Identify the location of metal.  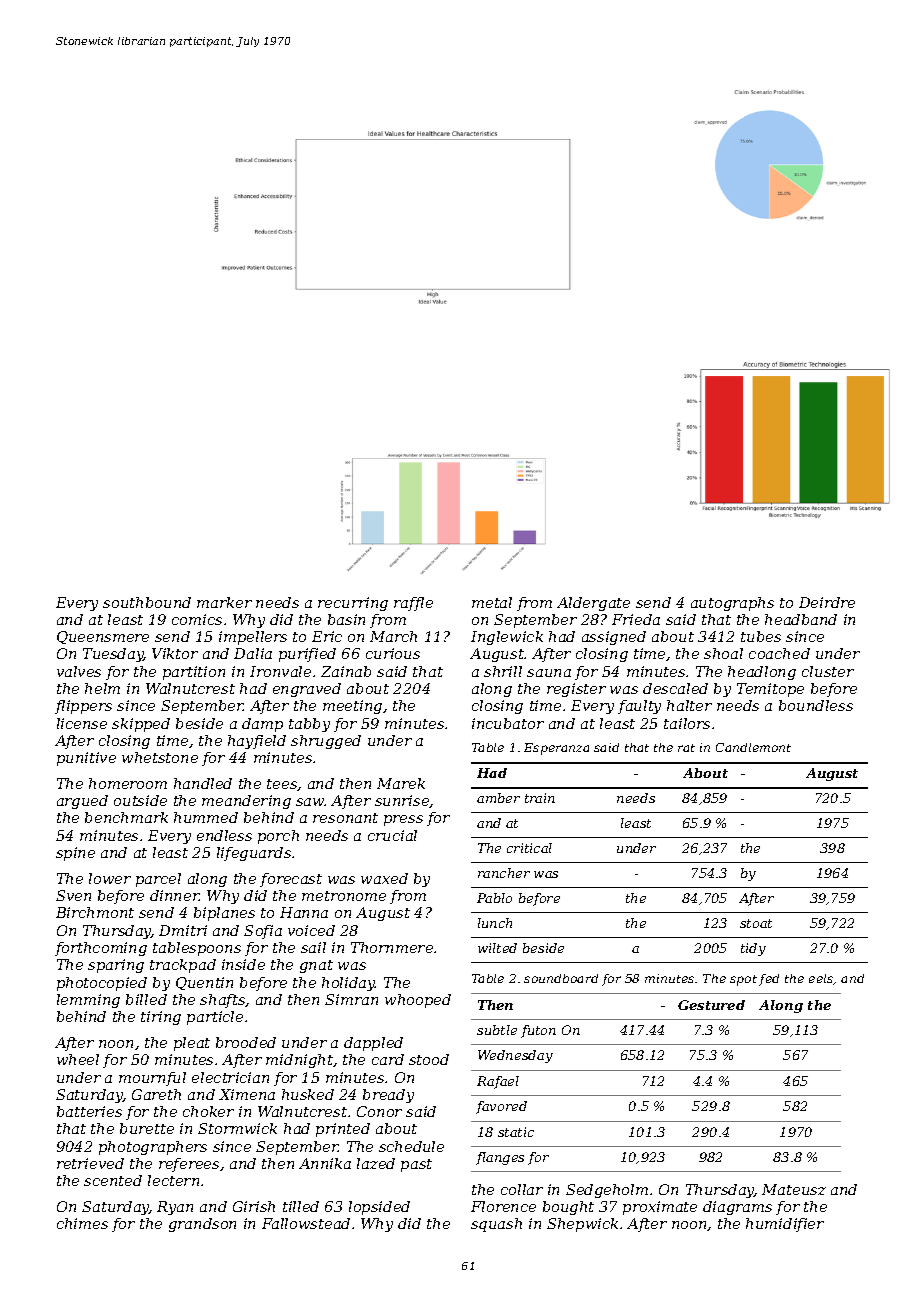
(492, 602).
